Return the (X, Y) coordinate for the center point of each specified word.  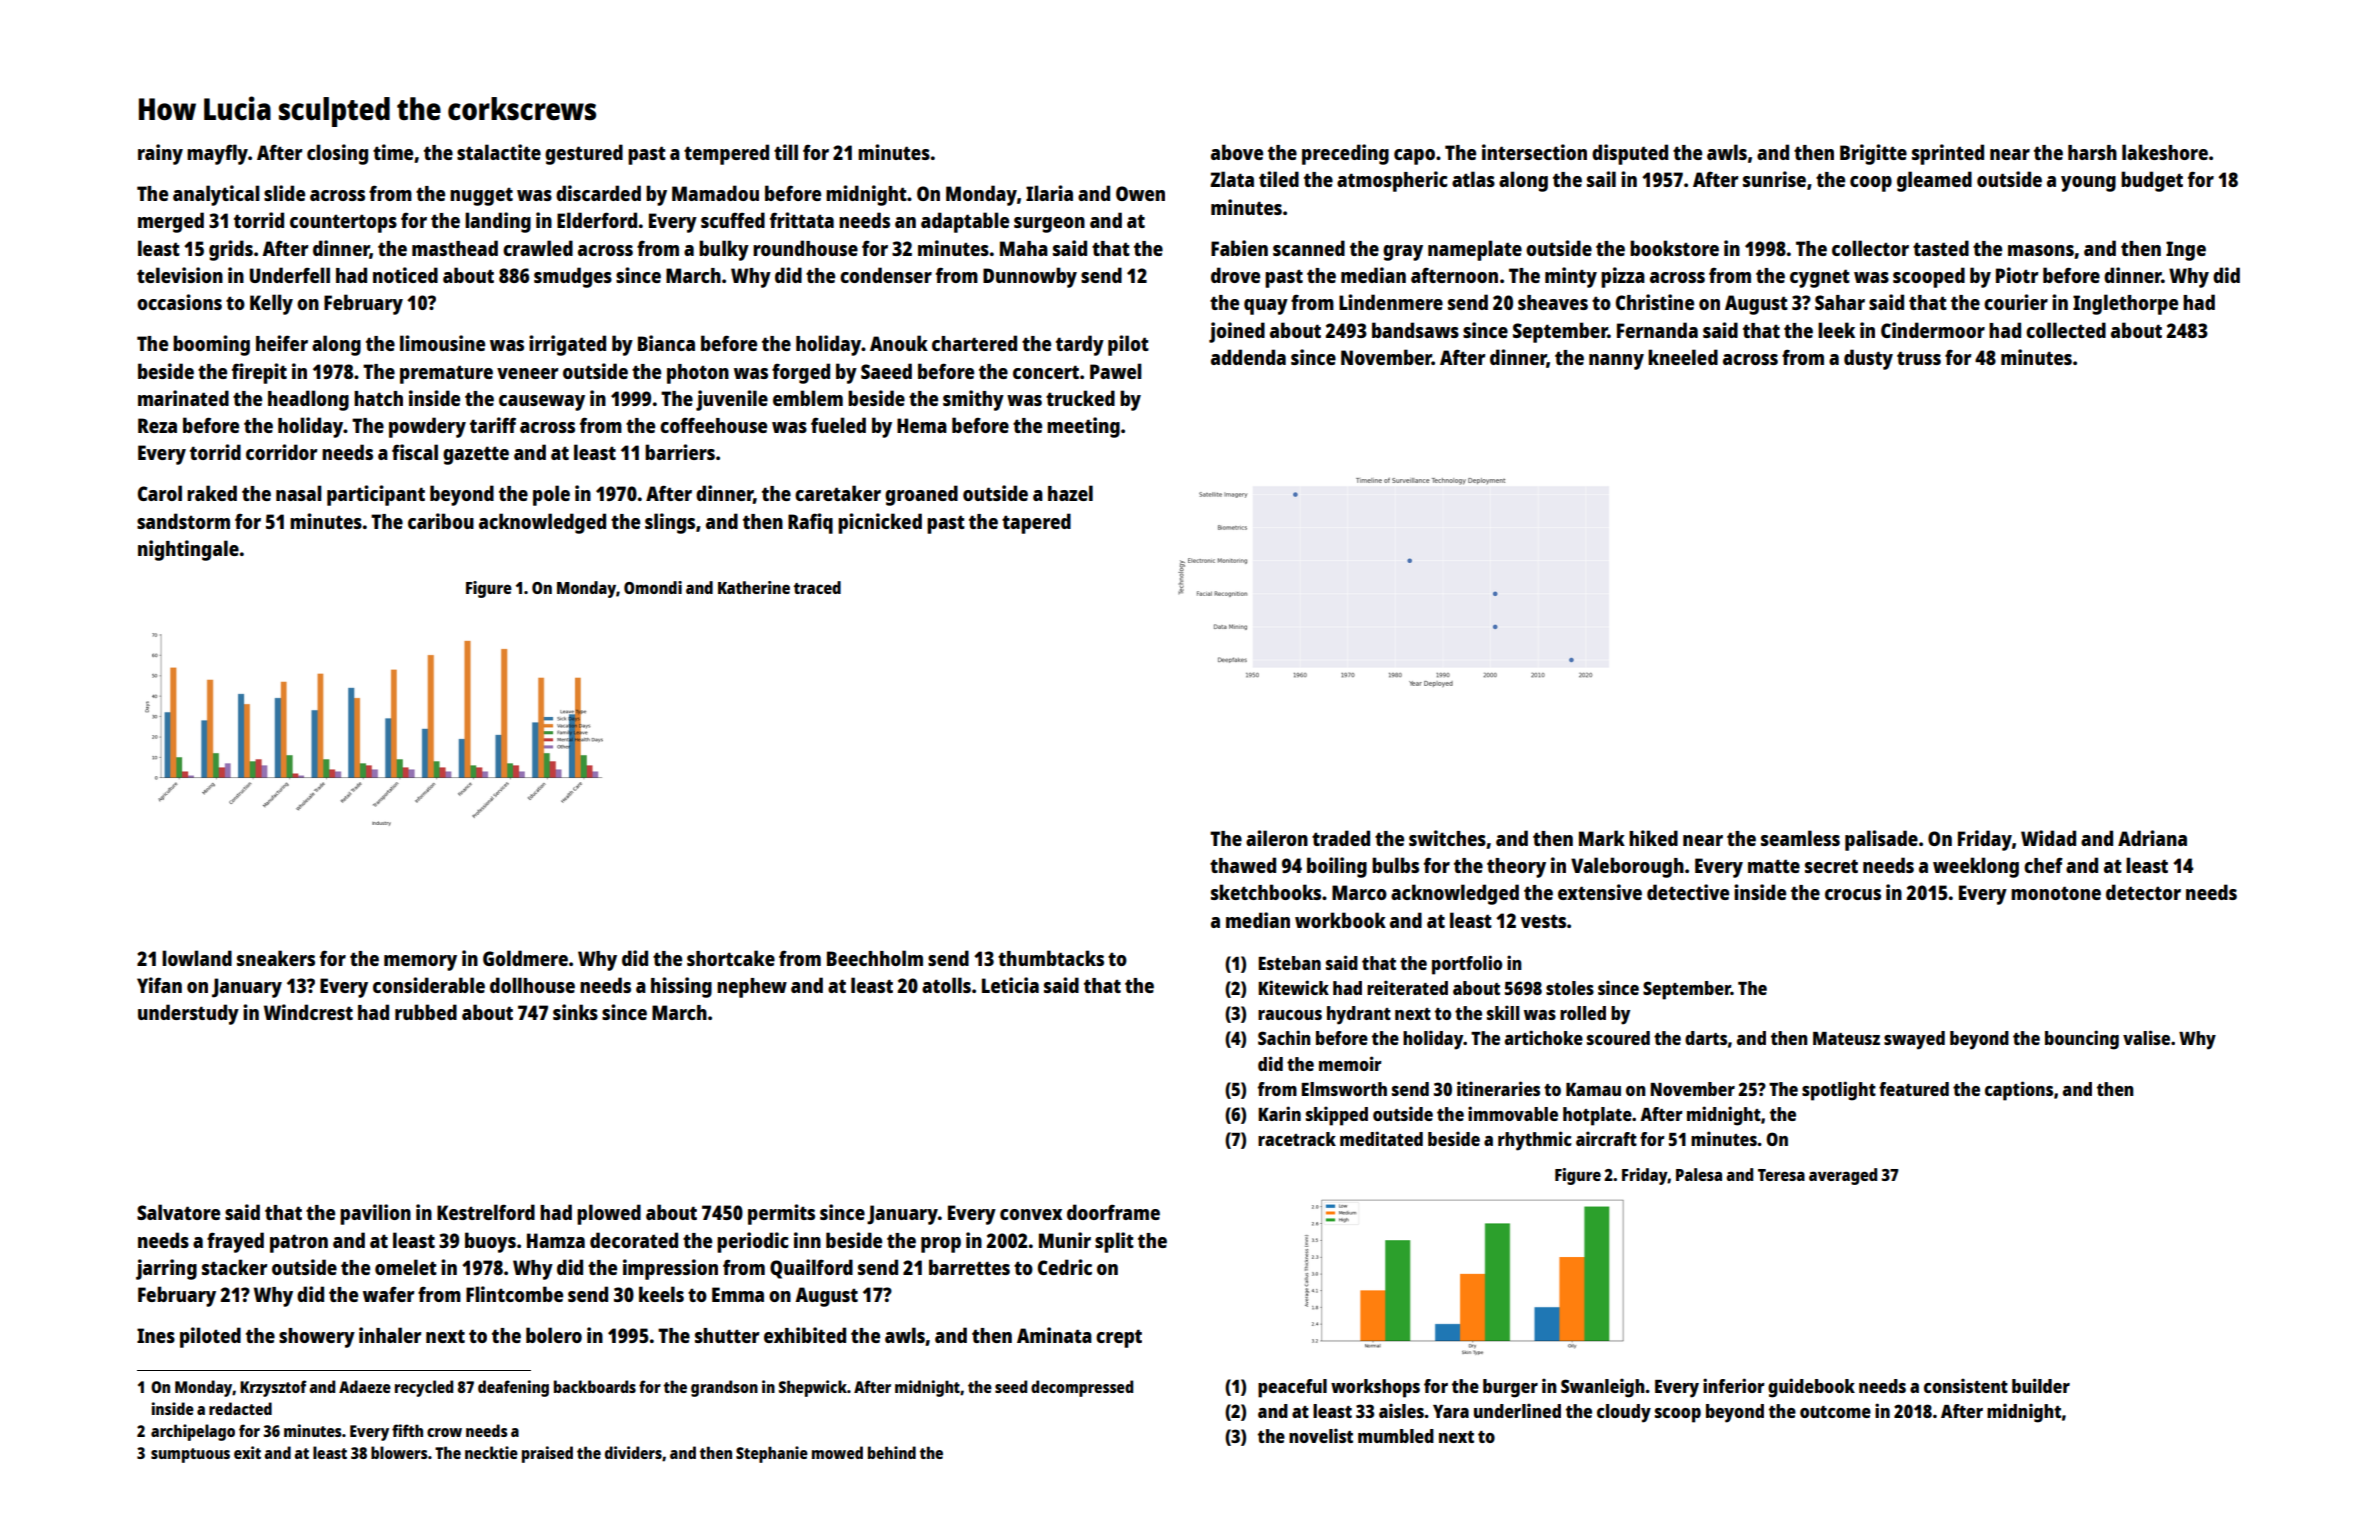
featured (1914, 1089)
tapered (1036, 523)
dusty (1868, 359)
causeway (542, 403)
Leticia (1010, 985)
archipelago (193, 1432)
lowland (197, 958)
